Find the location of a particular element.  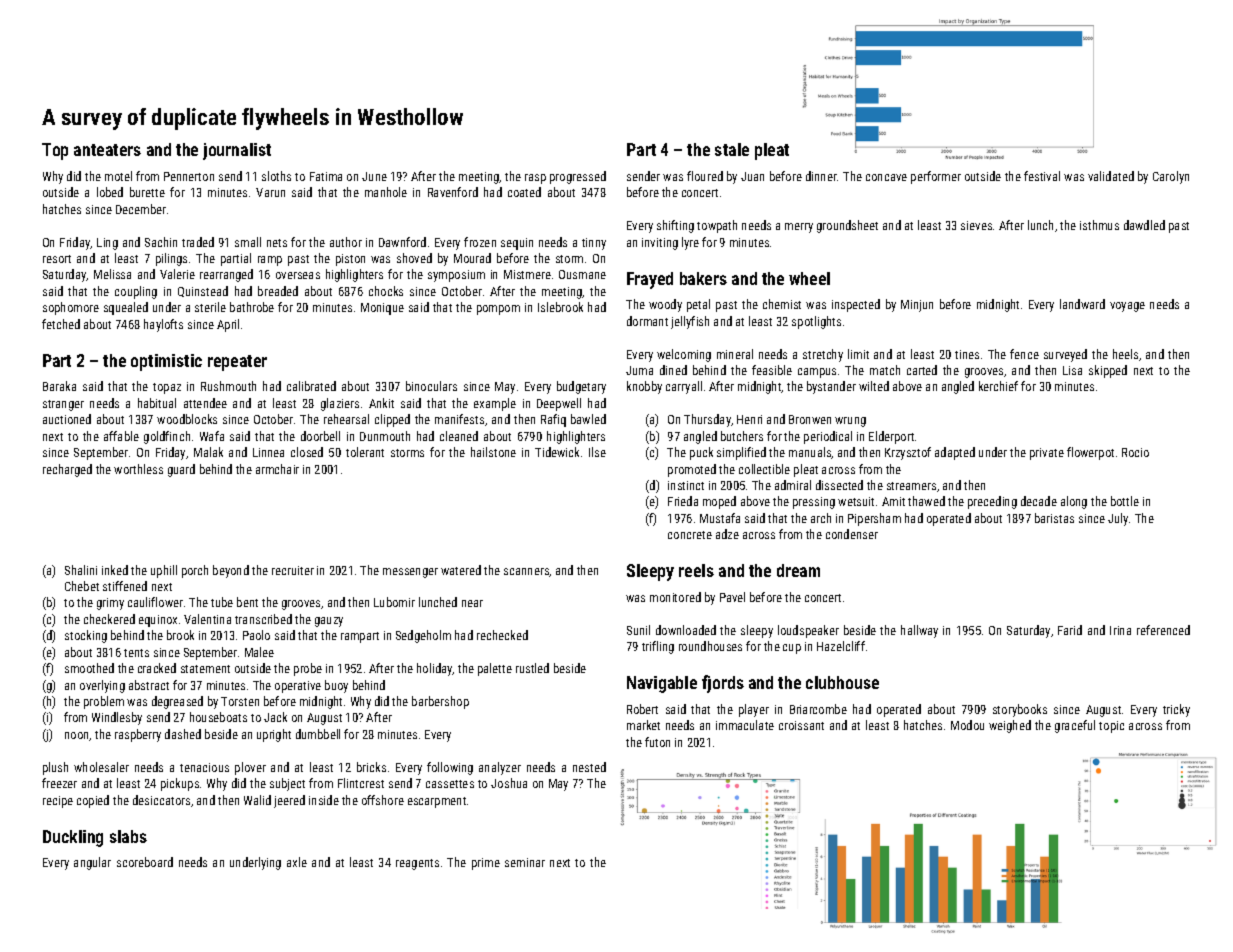

author is located at coordinates (346, 242).
